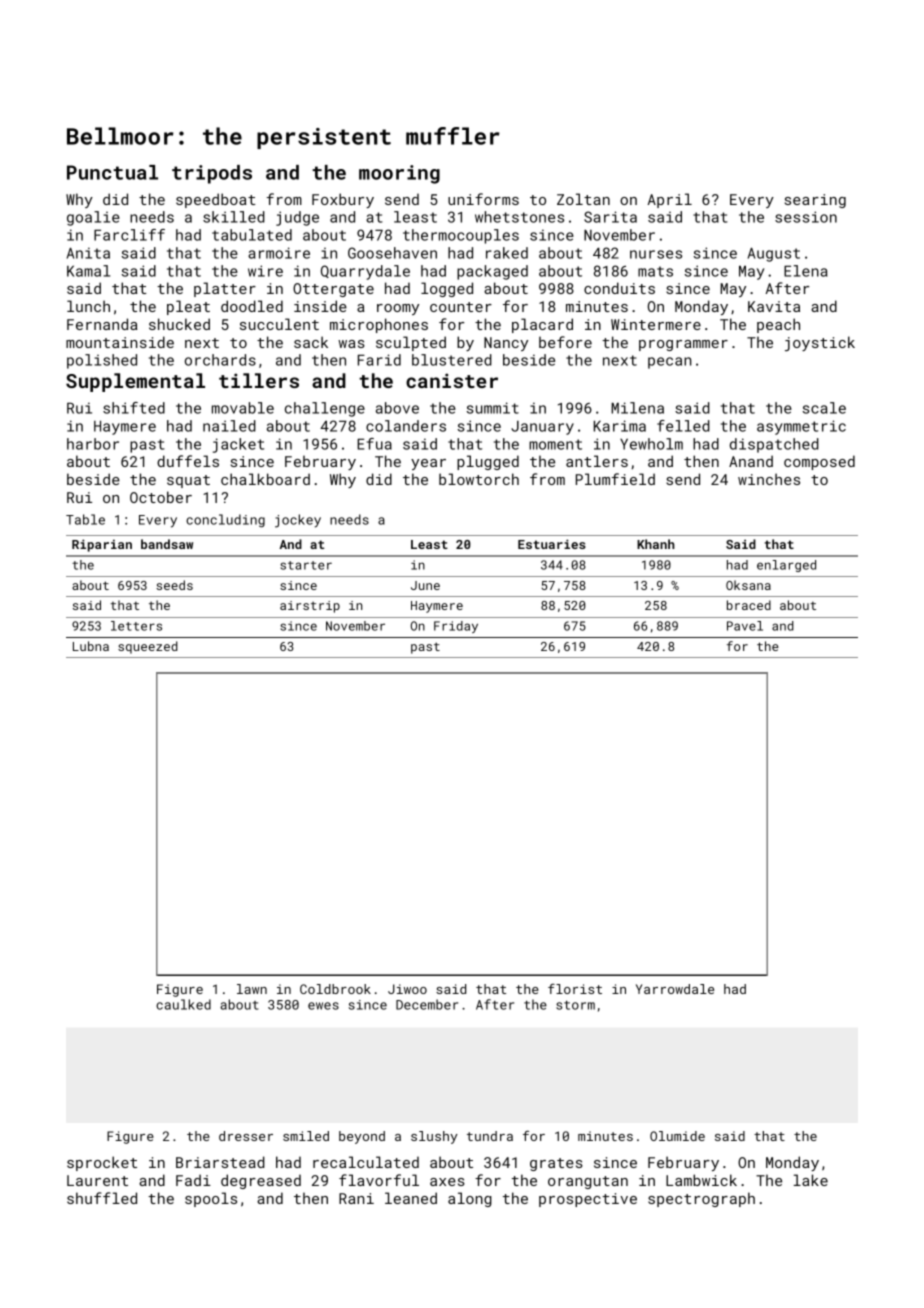 Image resolution: width=924 pixels, height=1308 pixels. I want to click on spools, so click(211, 1199).
